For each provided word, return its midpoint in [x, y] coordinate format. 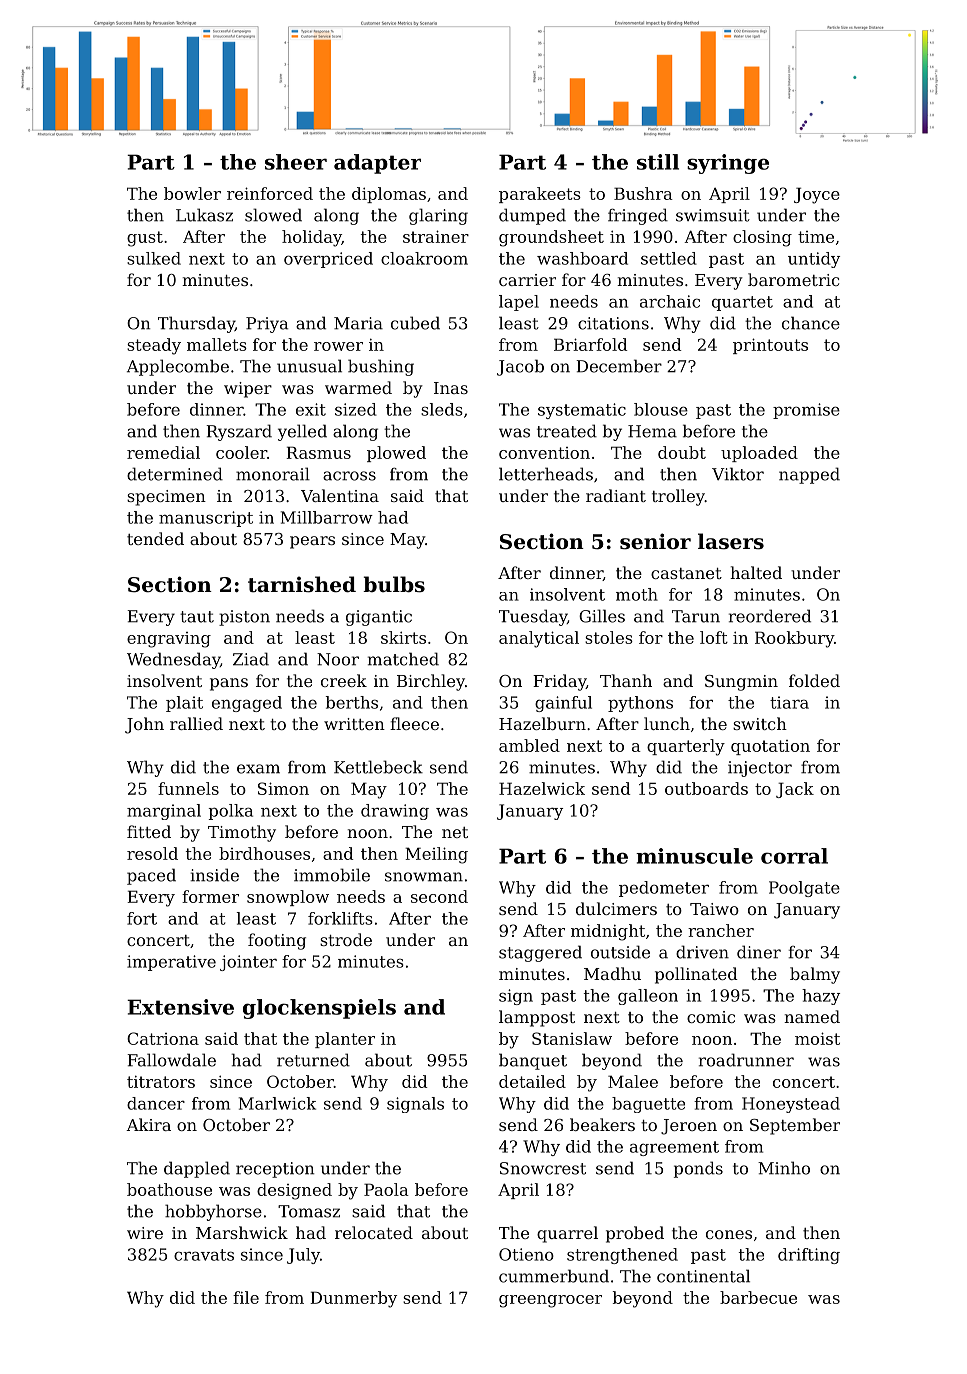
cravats [204, 1255]
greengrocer [550, 1301]
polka [231, 812]
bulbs [394, 584]
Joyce [817, 195]
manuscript [206, 519]
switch [760, 723]
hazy [821, 997]
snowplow [288, 898]
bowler [192, 193]
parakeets [540, 195]
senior [655, 541]
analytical [539, 639]
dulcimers [616, 908]
